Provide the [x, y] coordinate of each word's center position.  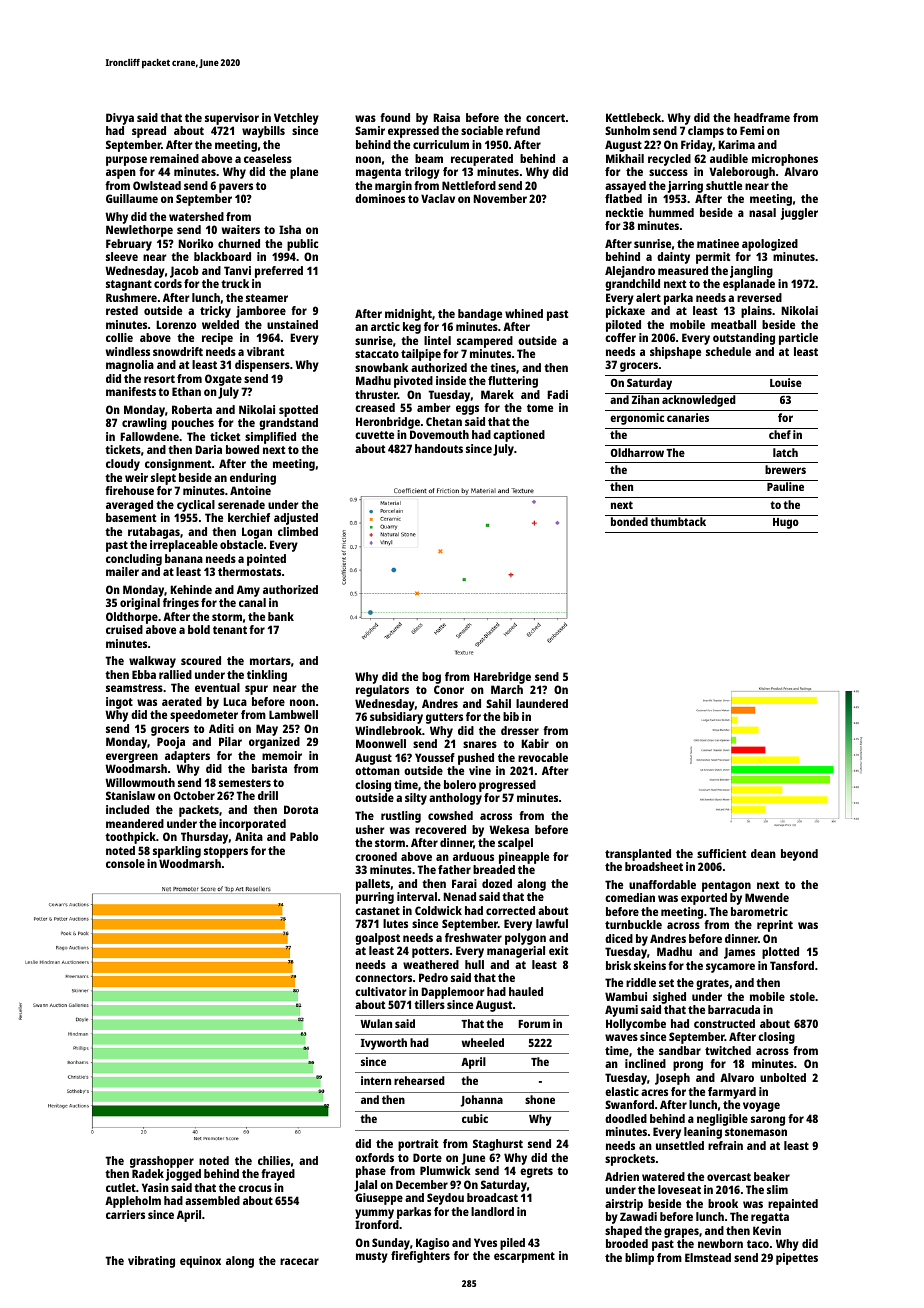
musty [372, 1257]
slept [163, 479]
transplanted [638, 855]
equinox [200, 1262]
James [739, 953]
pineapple [524, 858]
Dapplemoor [453, 993]
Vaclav [438, 198]
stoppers [226, 852]
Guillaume [132, 198]
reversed [759, 297]
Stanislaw [130, 795]
